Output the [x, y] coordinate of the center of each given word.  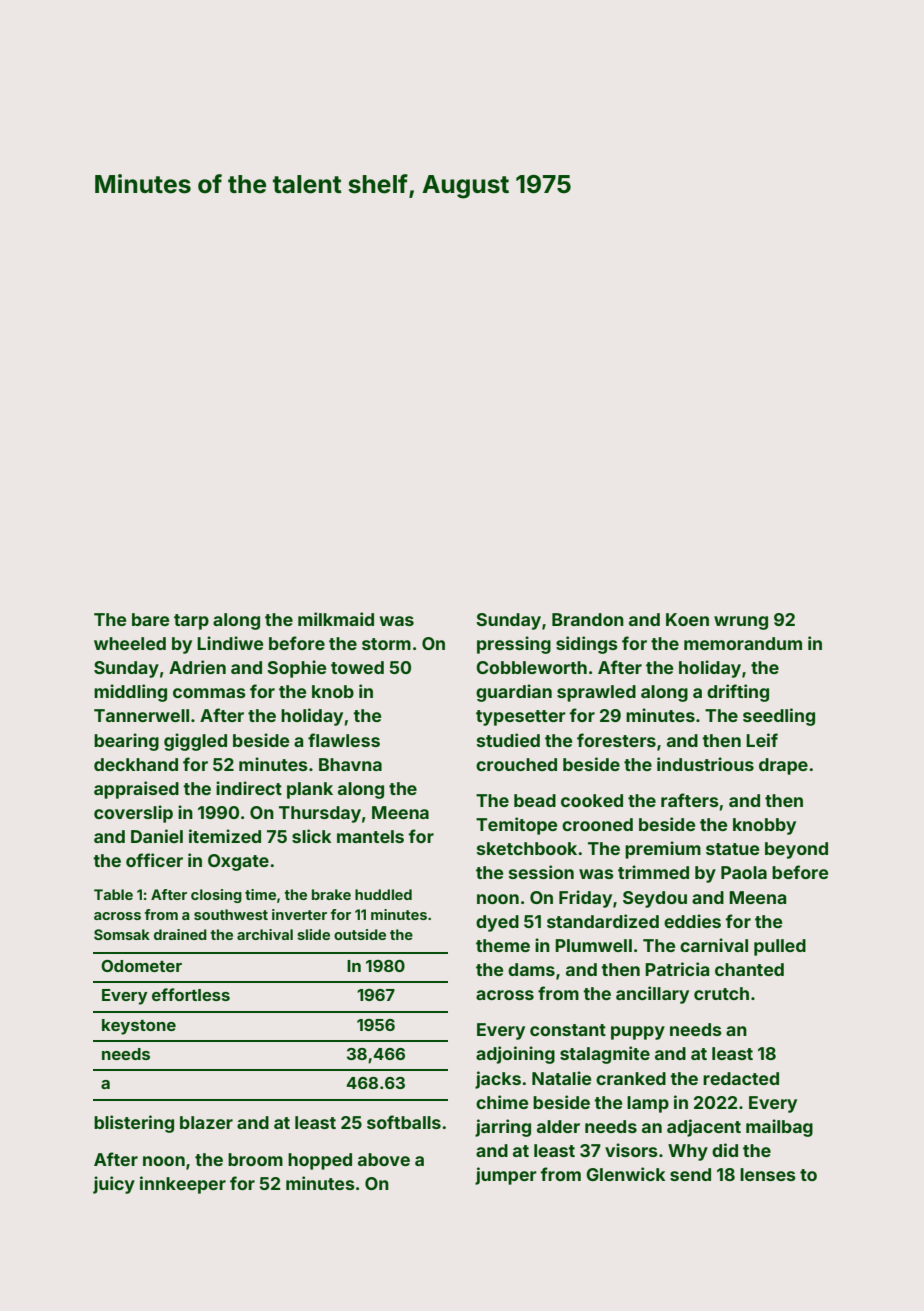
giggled [195, 742]
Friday [585, 899]
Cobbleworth [531, 667]
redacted [741, 1078]
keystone [139, 1027]
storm [386, 644]
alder [558, 1126]
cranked [631, 1078]
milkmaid [336, 619]
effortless [191, 994]
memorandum [743, 643]
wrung [741, 623]
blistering [134, 1124]
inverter [299, 914]
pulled [780, 947]
